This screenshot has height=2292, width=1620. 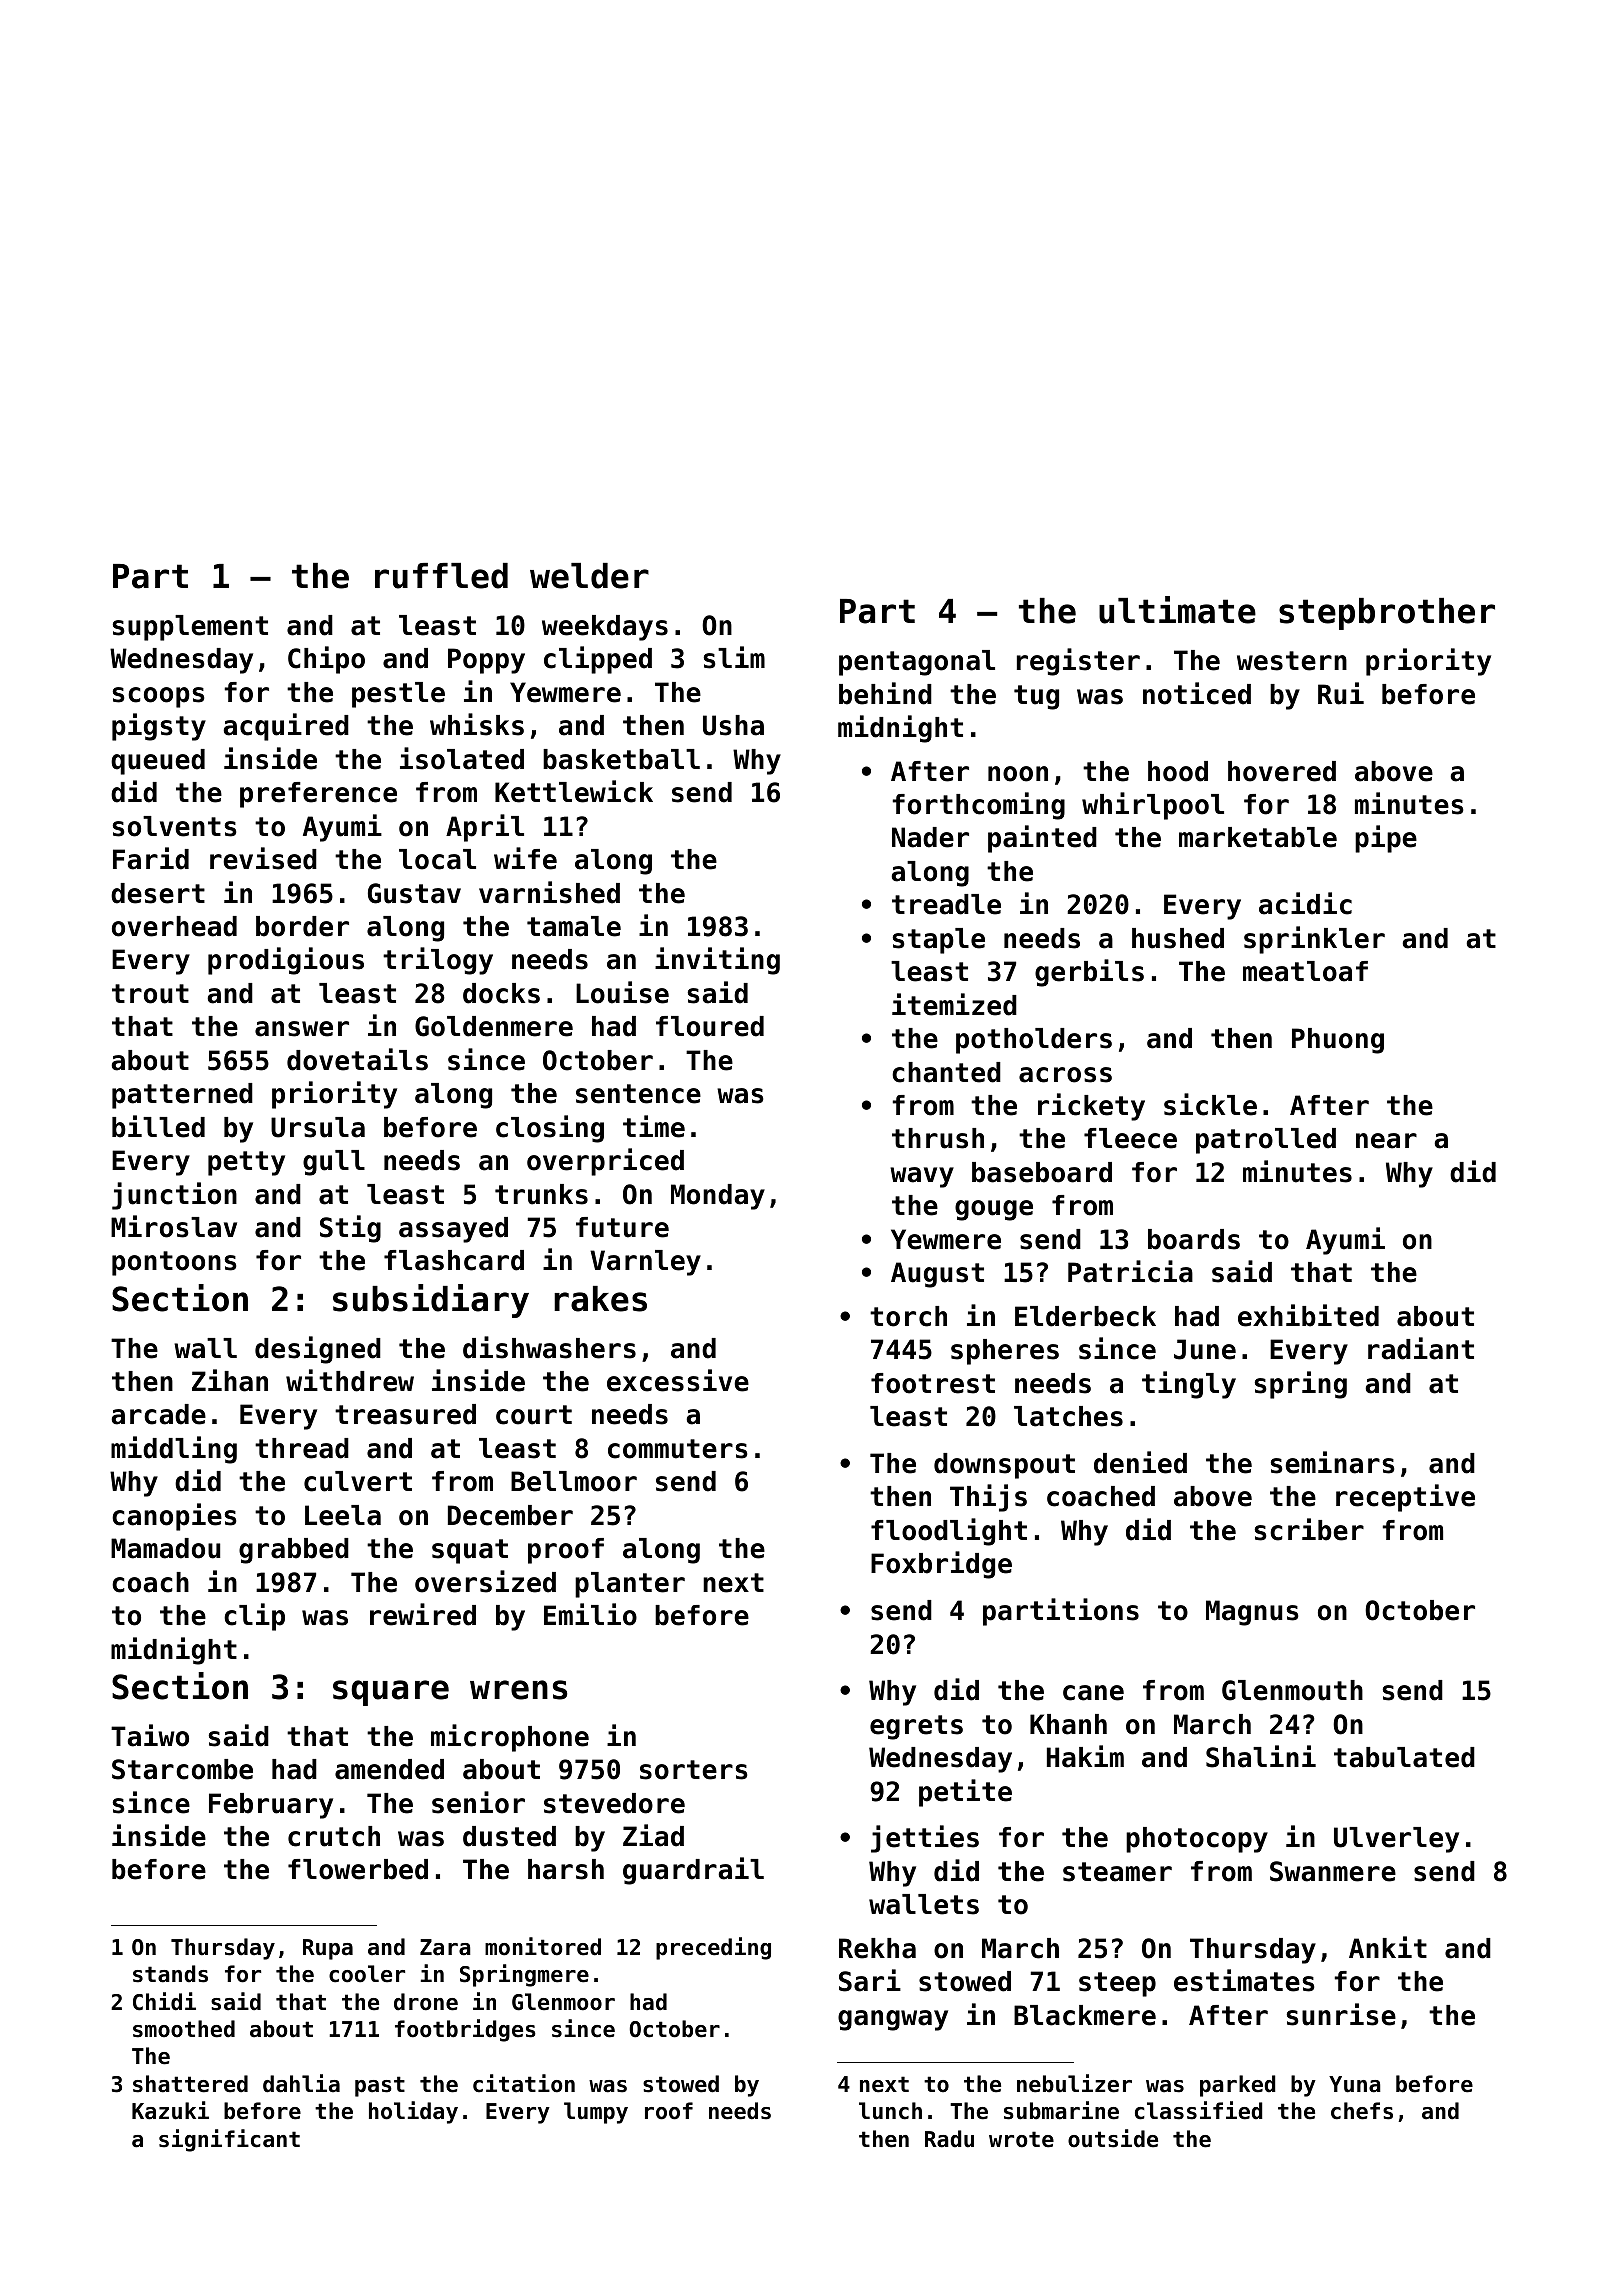 What do you see at coordinates (1386, 839) in the screenshot?
I see `pipe` at bounding box center [1386, 839].
